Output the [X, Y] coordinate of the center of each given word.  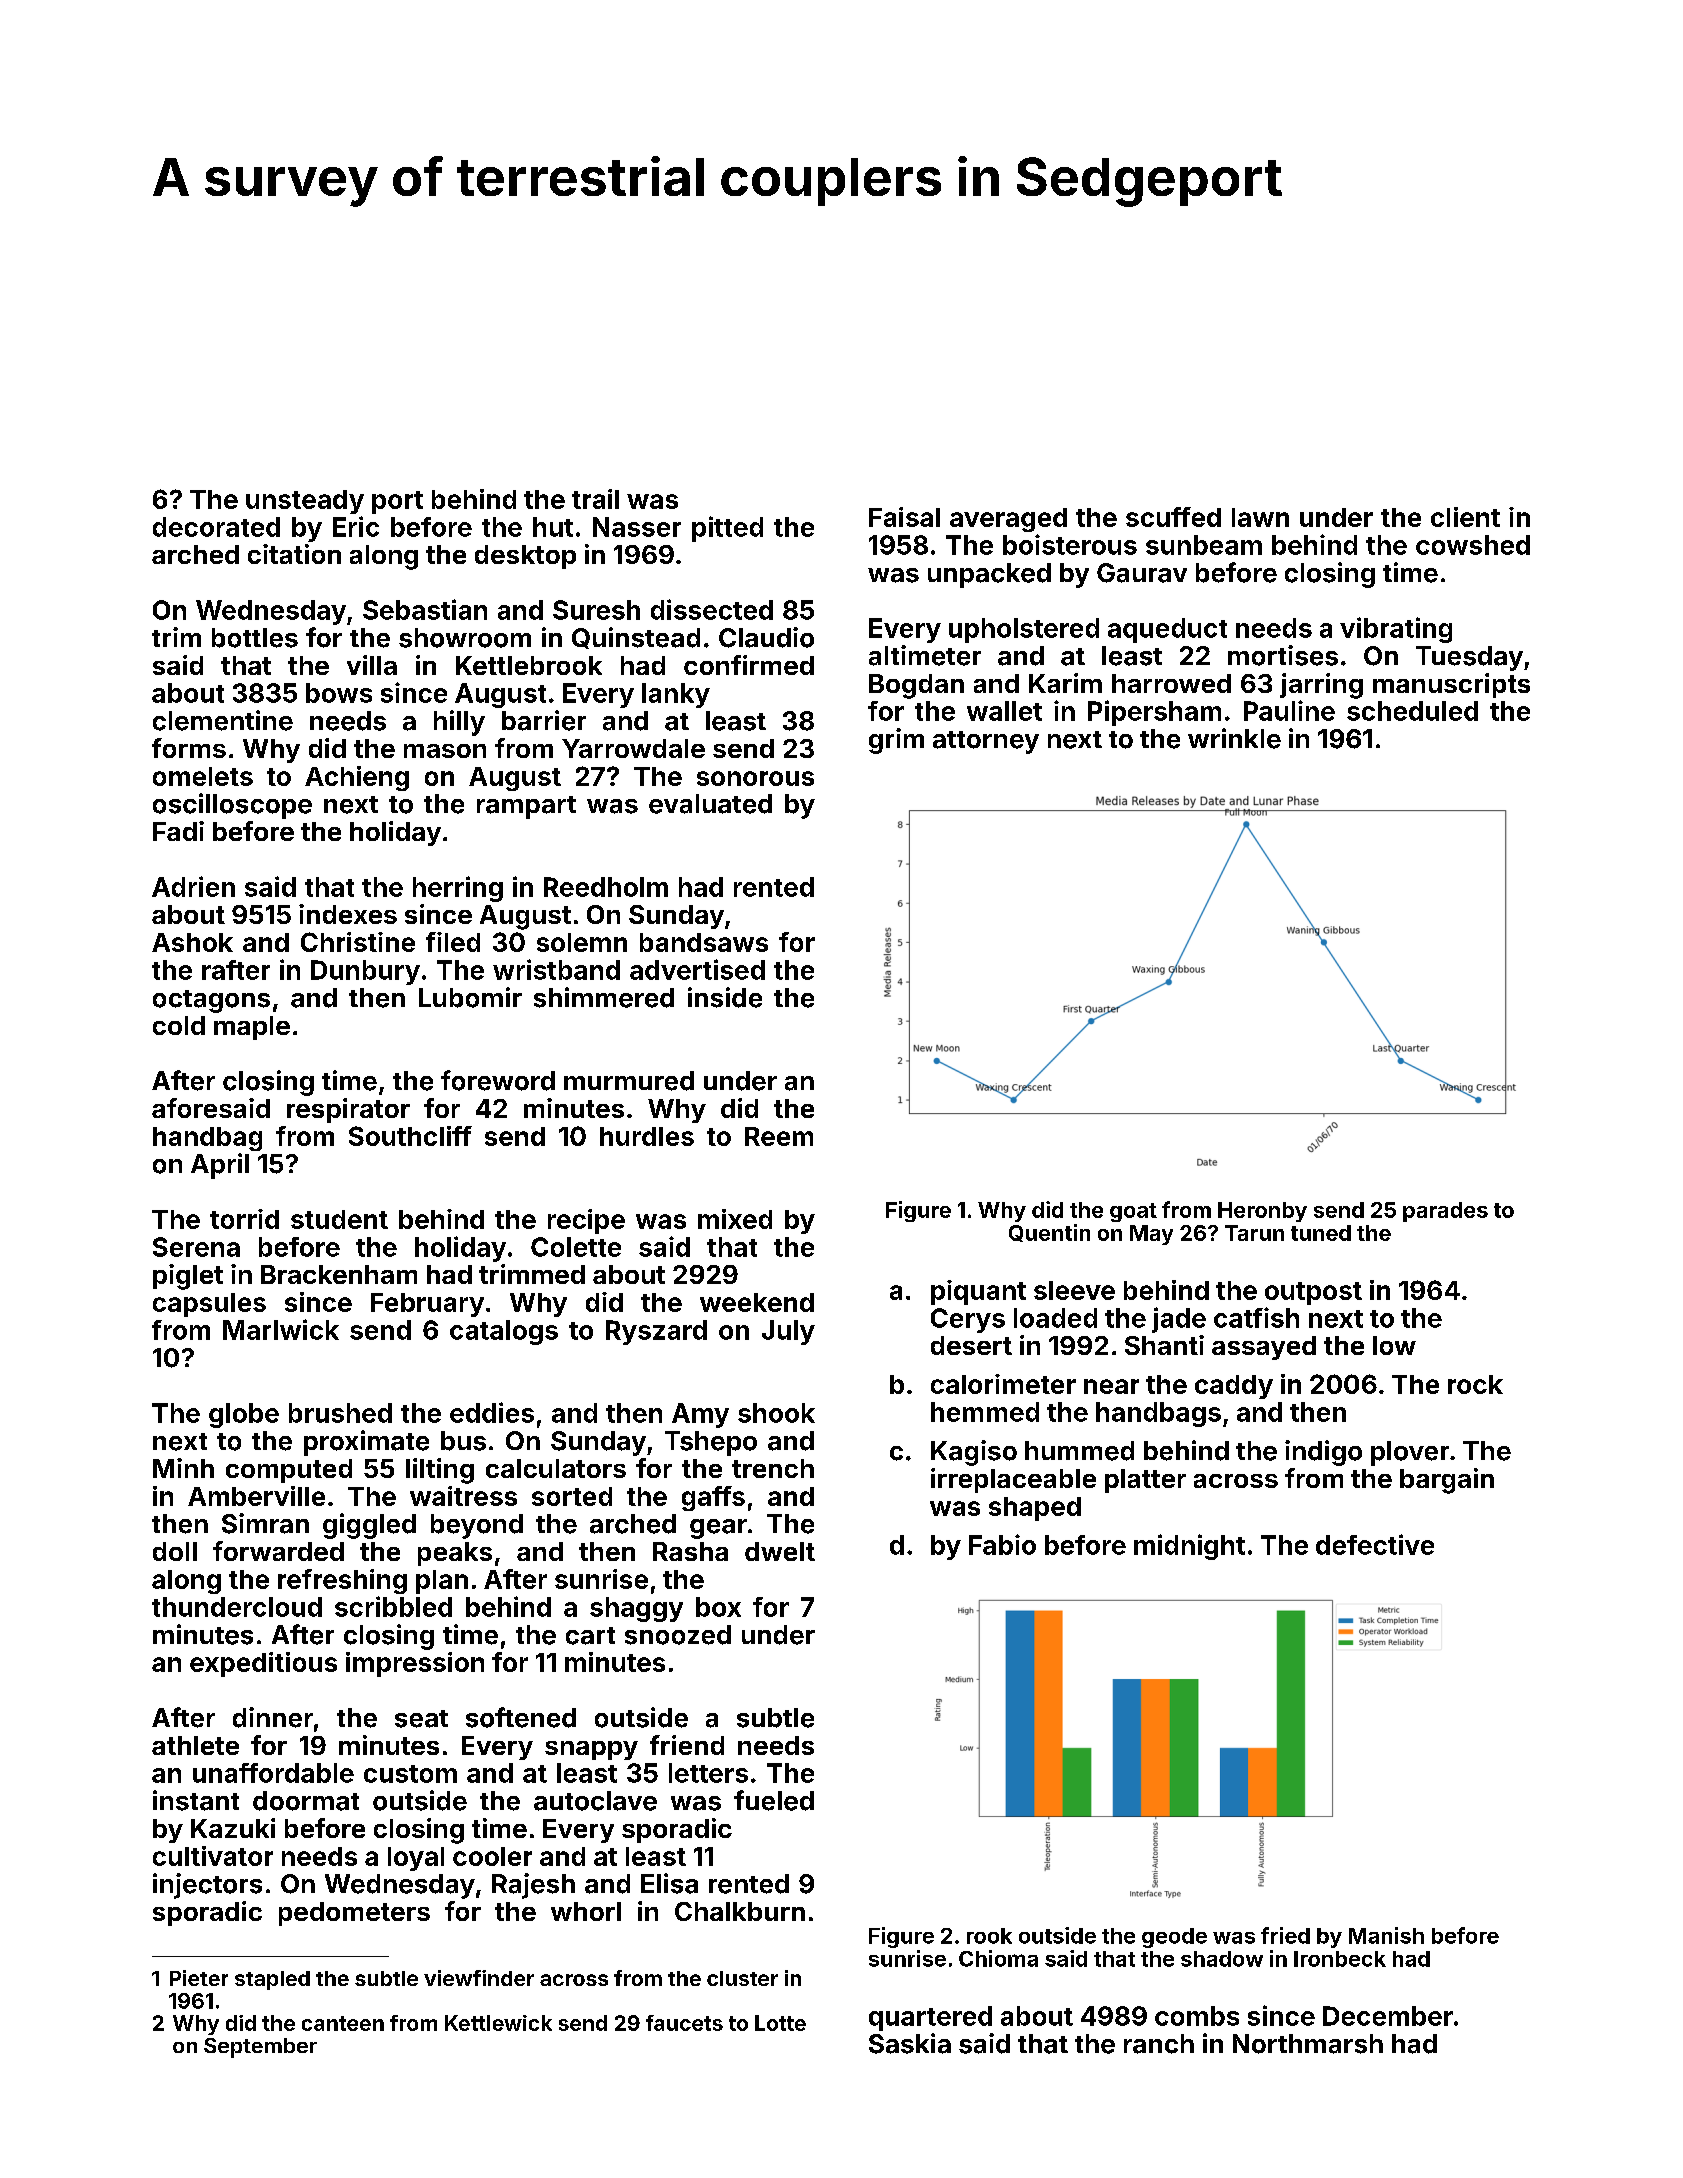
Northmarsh [1308, 2044]
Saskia [910, 2043]
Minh [183, 1468]
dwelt [780, 1551]
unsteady [305, 502]
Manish [1386, 1935]
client [1465, 517]
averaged [1008, 520]
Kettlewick [498, 2023]
